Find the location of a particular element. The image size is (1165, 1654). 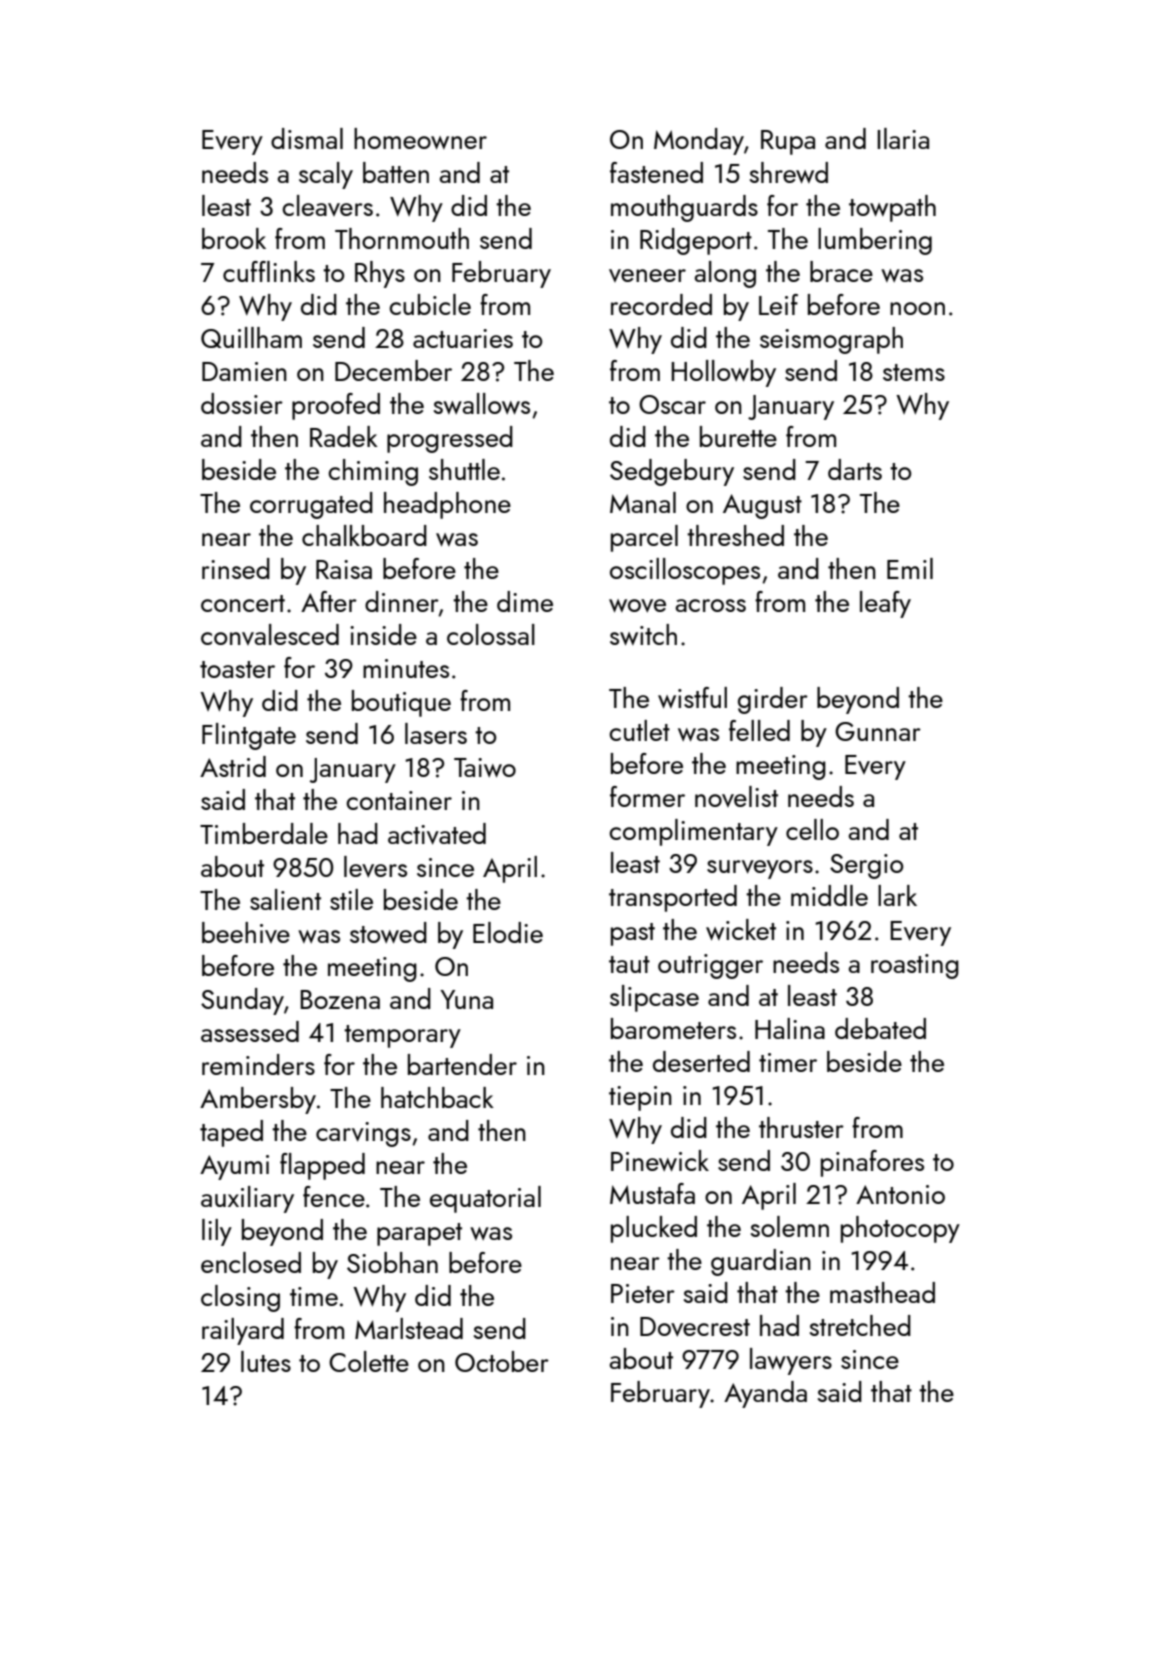

Colette is located at coordinates (369, 1361).
